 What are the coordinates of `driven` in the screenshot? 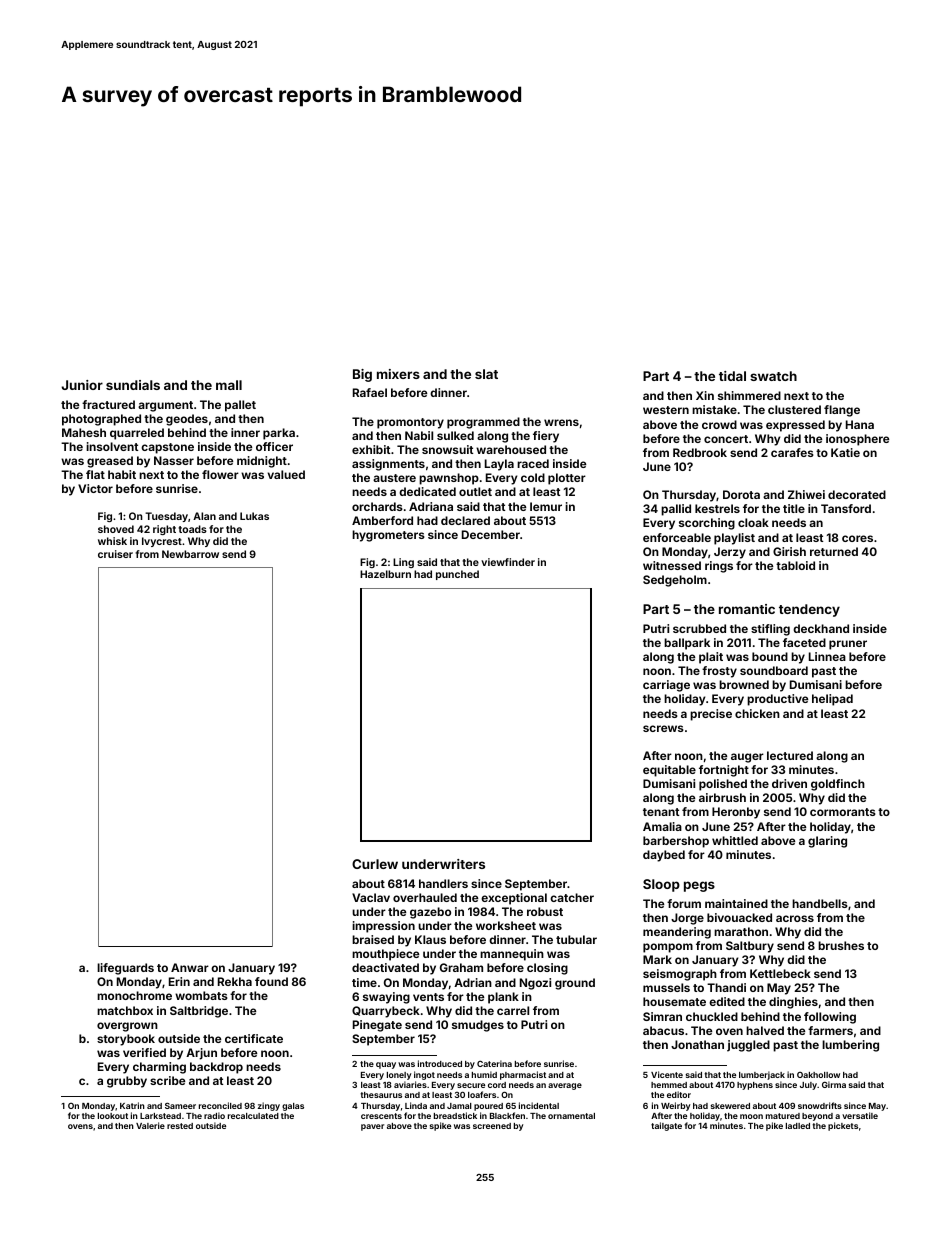 It's located at (789, 783).
